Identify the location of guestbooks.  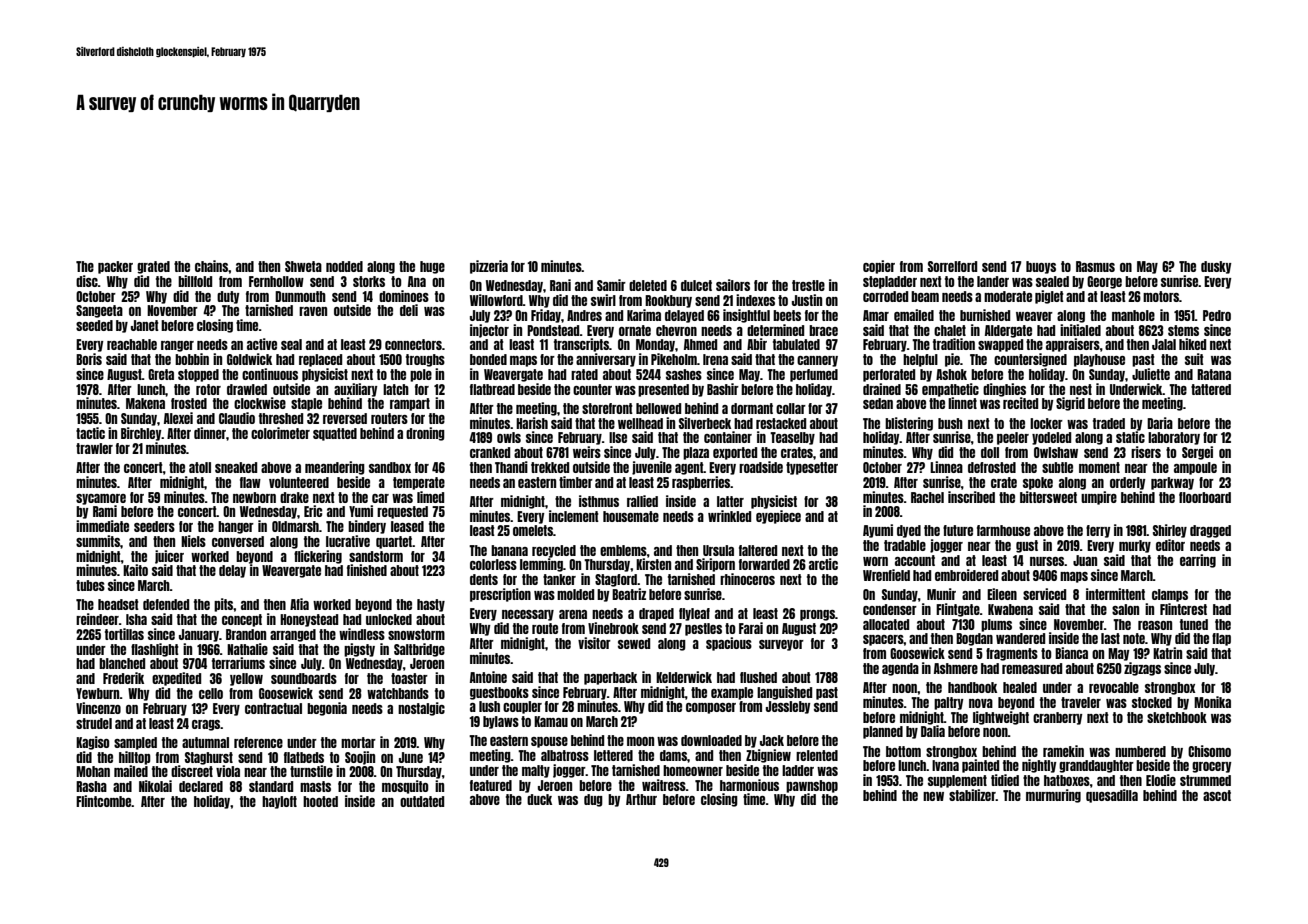
(499, 693).
